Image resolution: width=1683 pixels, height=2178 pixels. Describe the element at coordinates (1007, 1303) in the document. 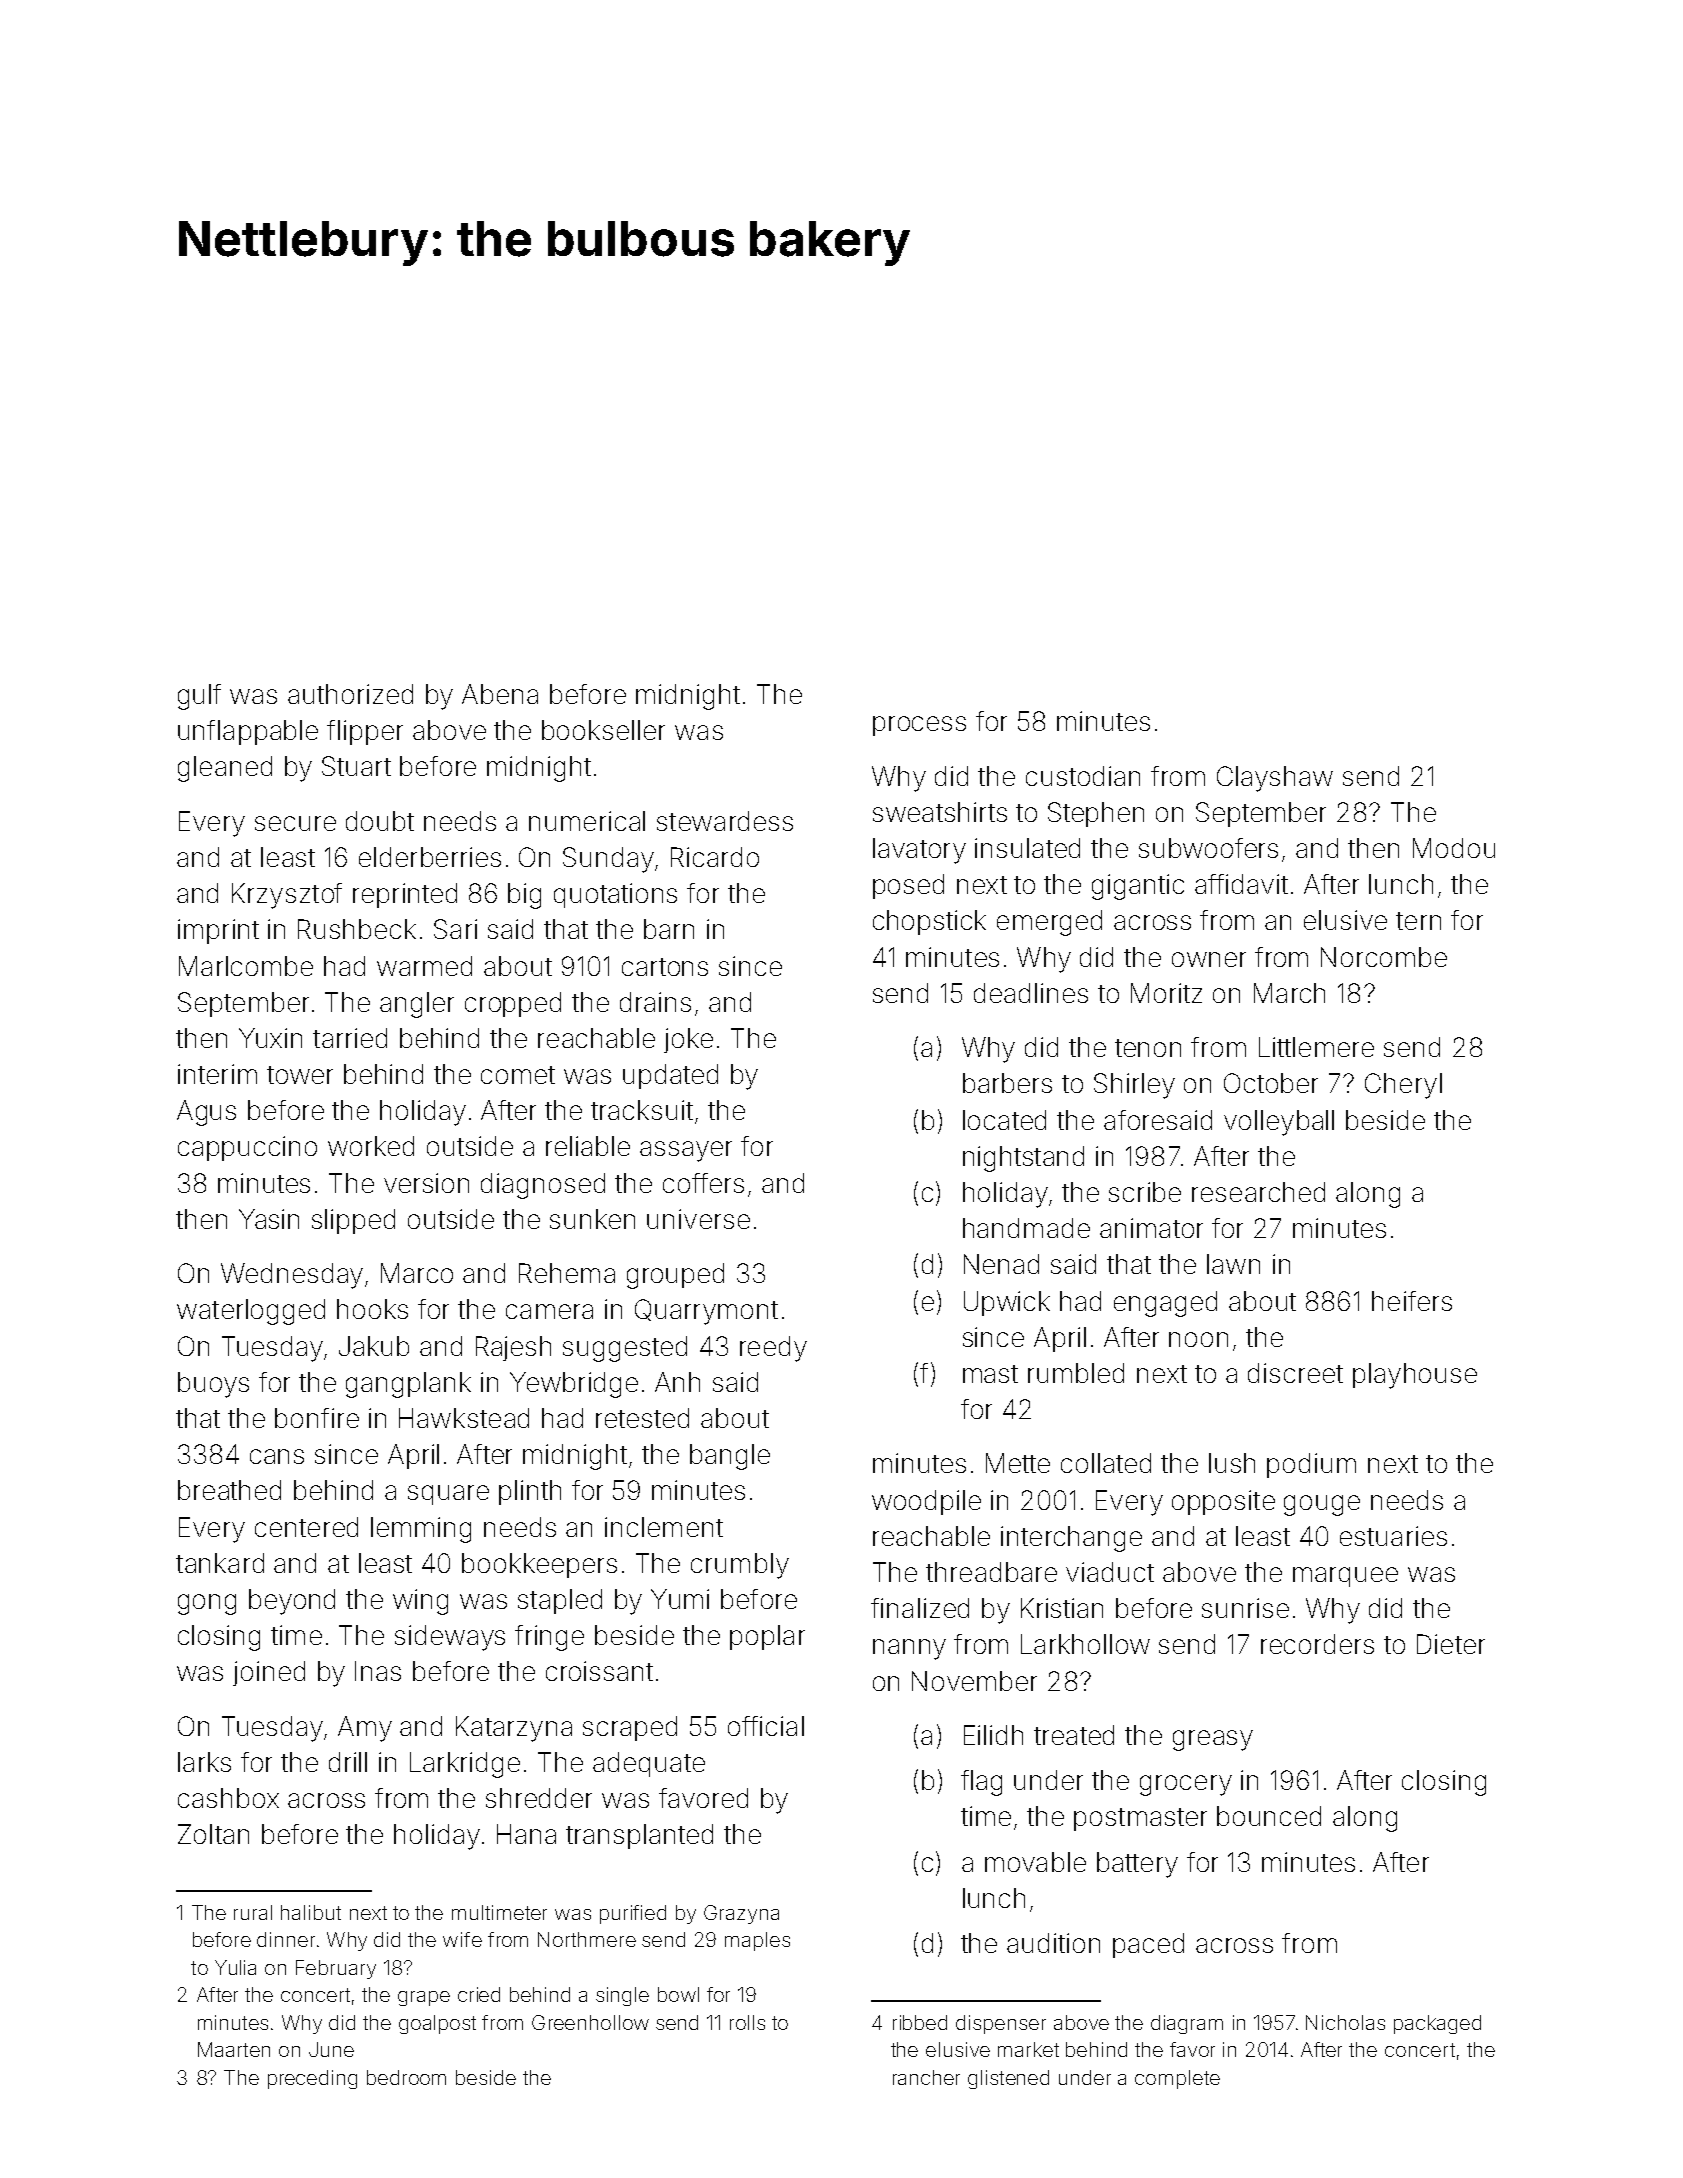

I see `Upwick` at that location.
